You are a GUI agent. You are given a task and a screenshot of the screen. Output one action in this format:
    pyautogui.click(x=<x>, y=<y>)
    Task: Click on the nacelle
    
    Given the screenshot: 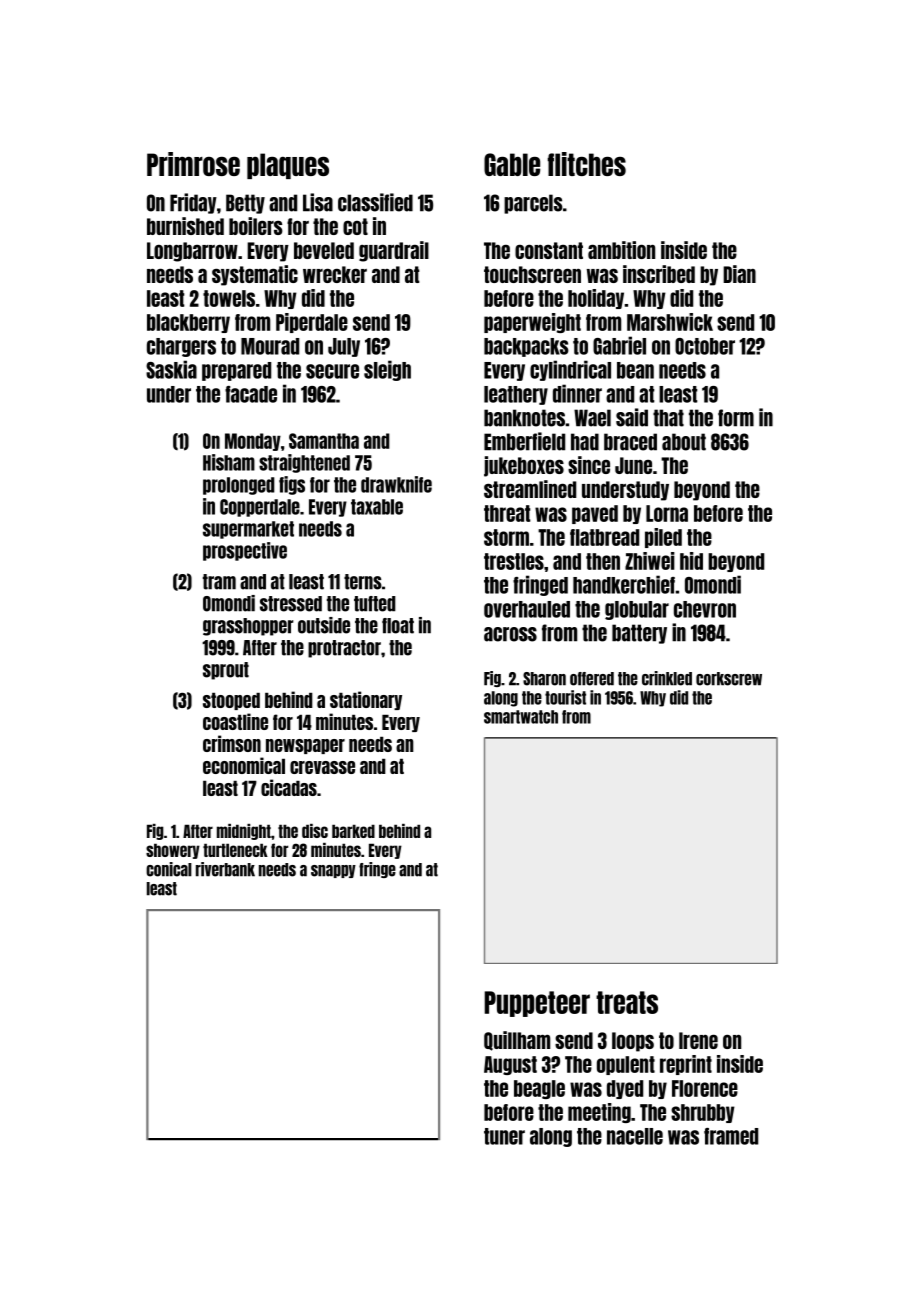 What is the action you would take?
    pyautogui.click(x=635, y=1136)
